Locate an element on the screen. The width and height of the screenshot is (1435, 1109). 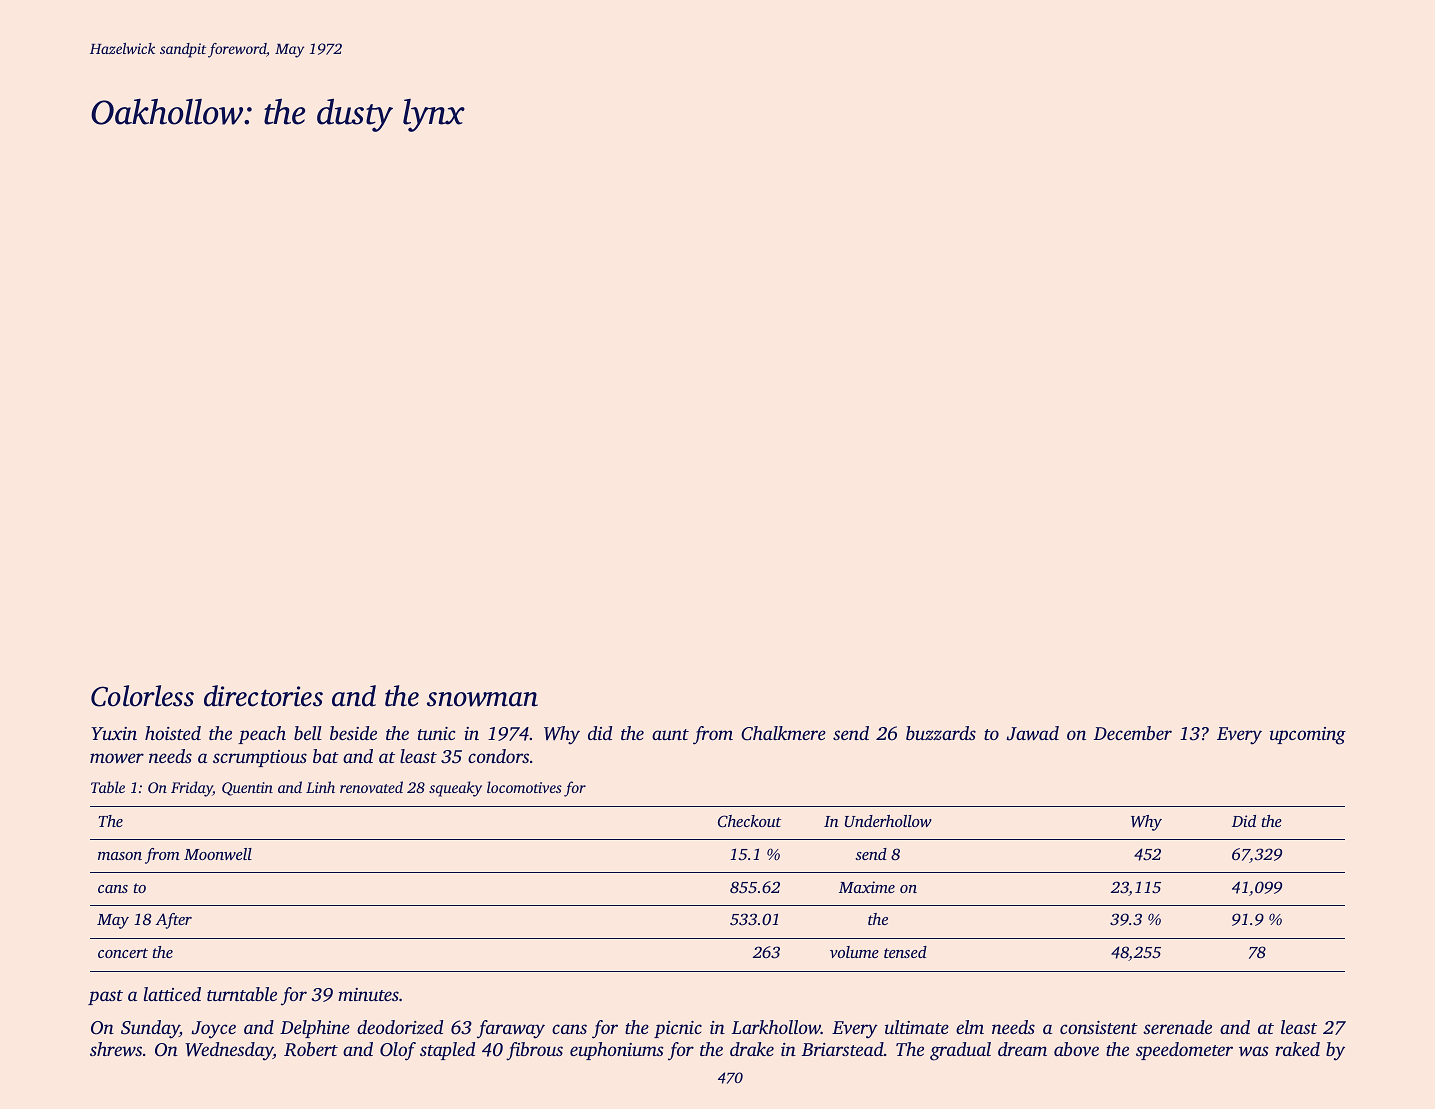
aunt is located at coordinates (670, 734).
